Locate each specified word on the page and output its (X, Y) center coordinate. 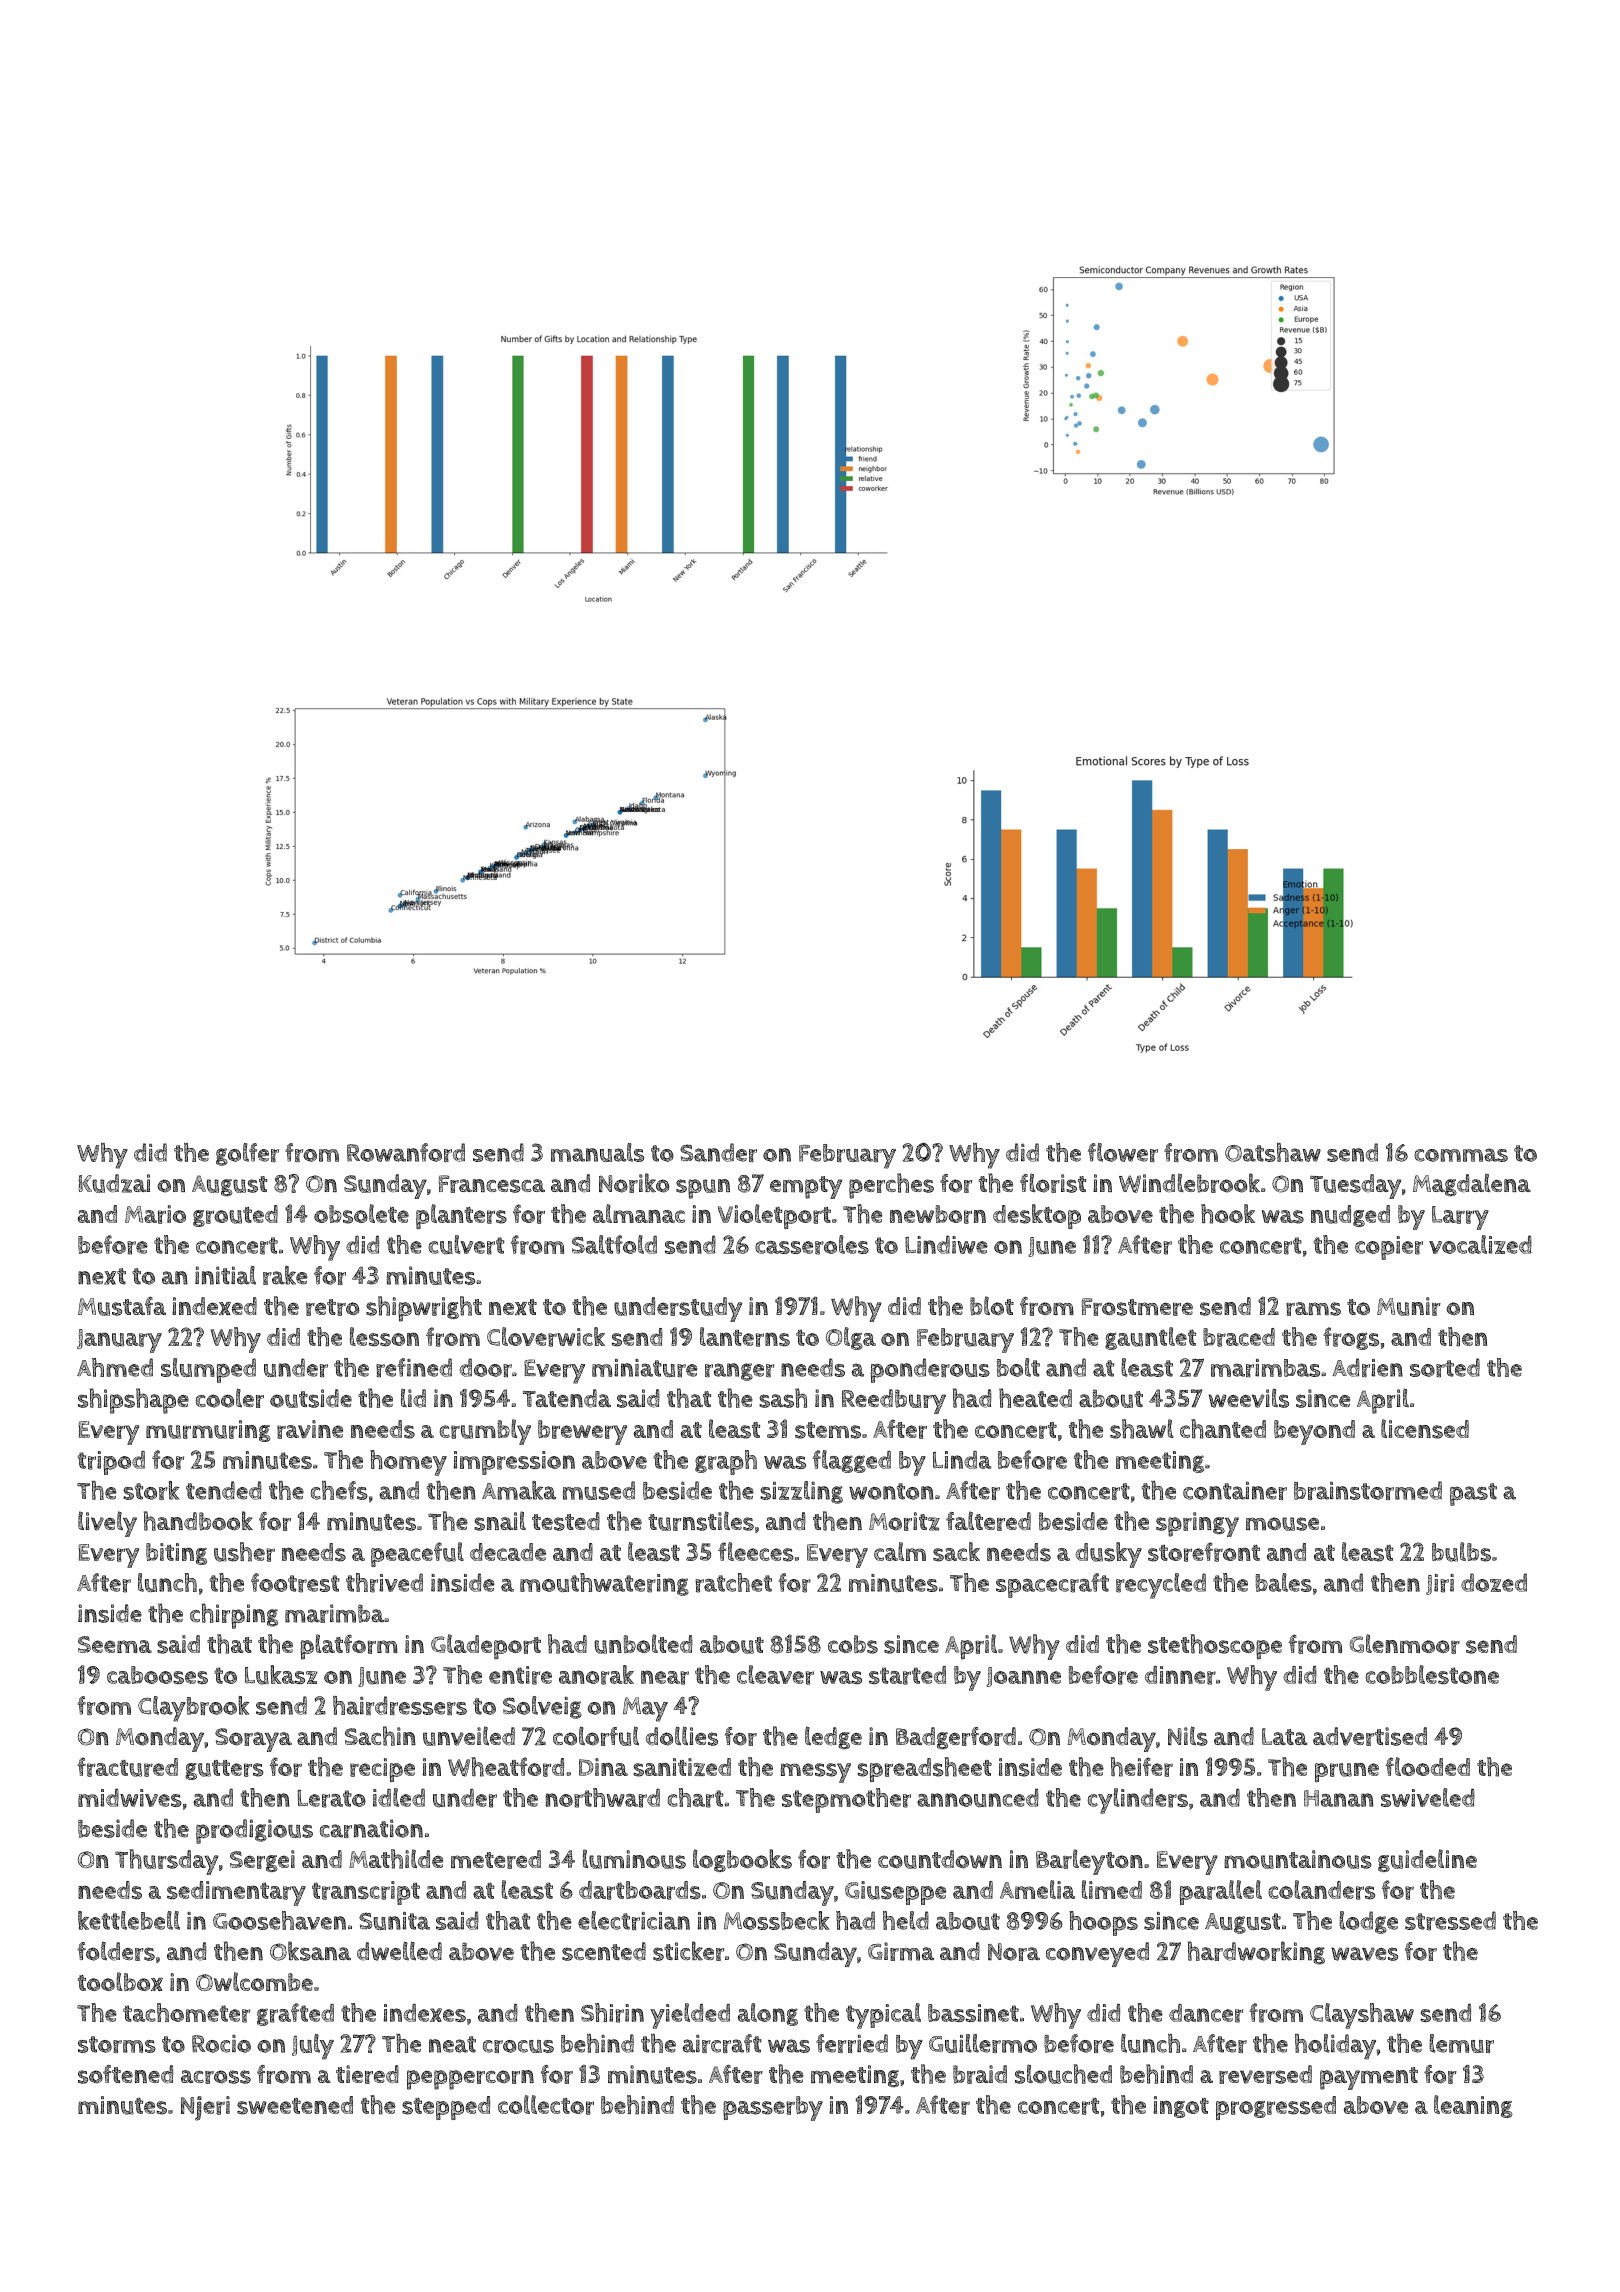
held (906, 1920)
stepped (446, 2108)
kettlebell (129, 1920)
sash (783, 1398)
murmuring (208, 1431)
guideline (1427, 1860)
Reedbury (894, 1401)
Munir (1409, 1306)
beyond (1314, 1432)
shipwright (424, 1309)
